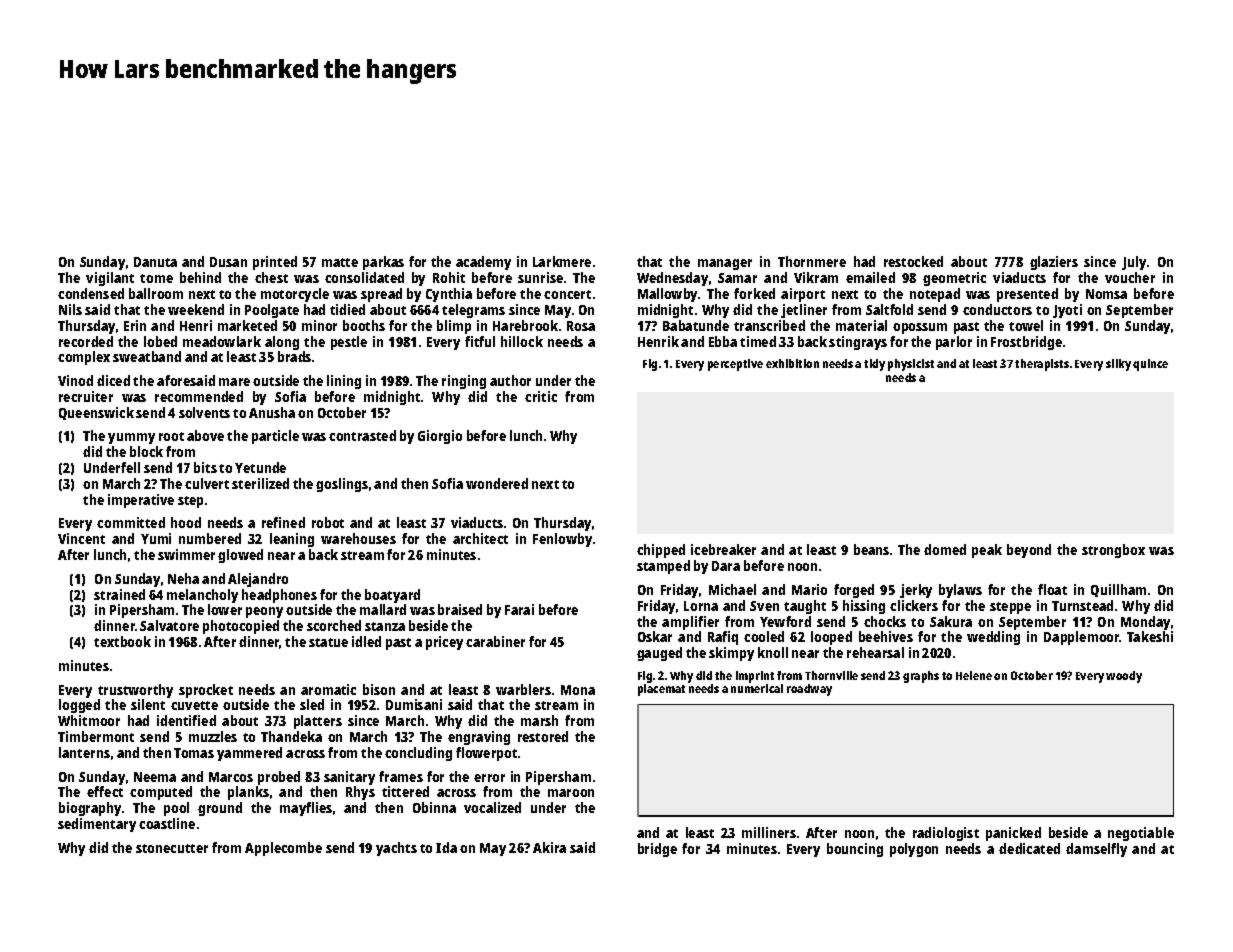 The height and width of the image is (952, 1233). I want to click on Lorna, so click(701, 606).
